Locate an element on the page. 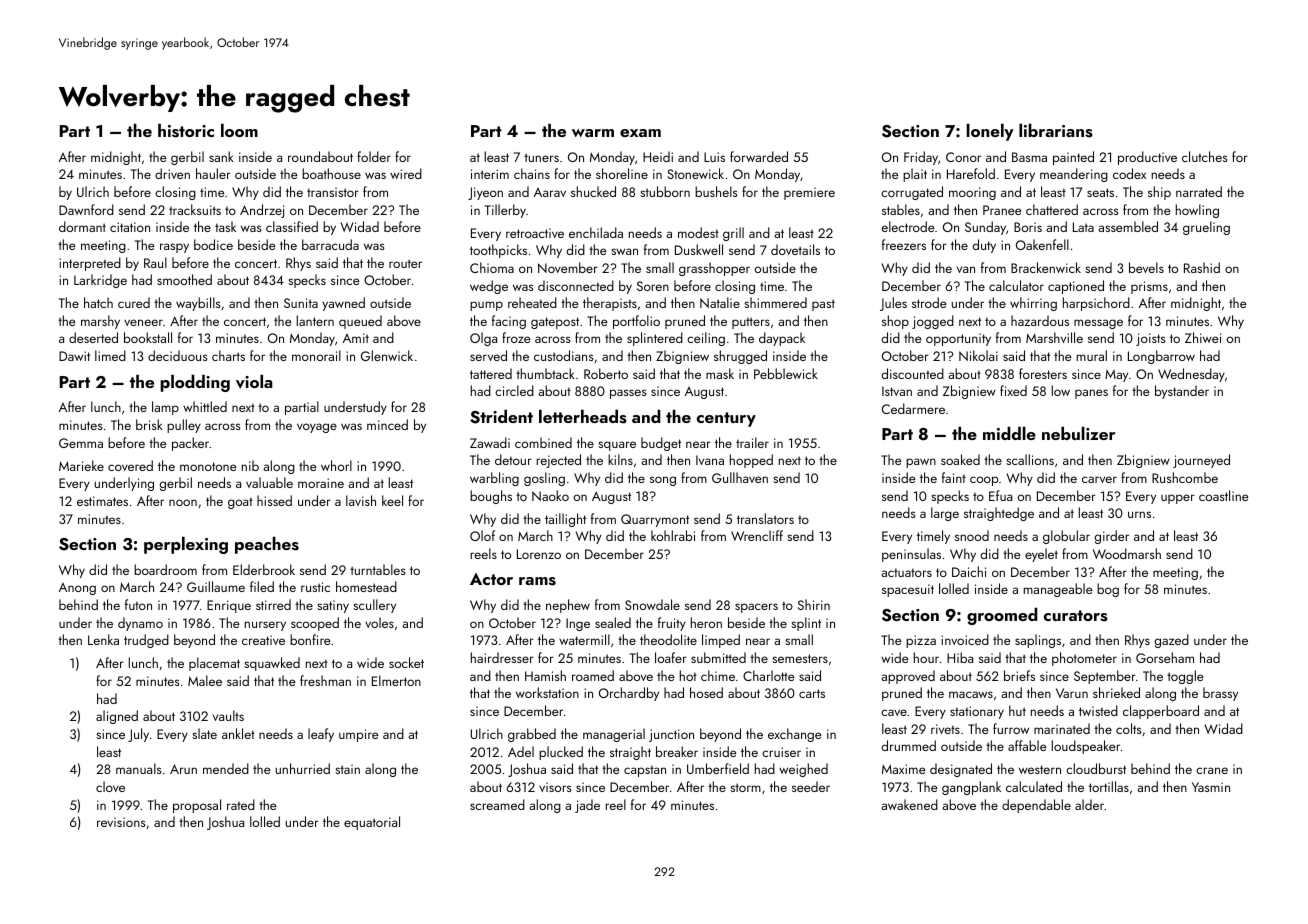 Image resolution: width=1308 pixels, height=924 pixels. dependable is located at coordinates (1036, 806).
